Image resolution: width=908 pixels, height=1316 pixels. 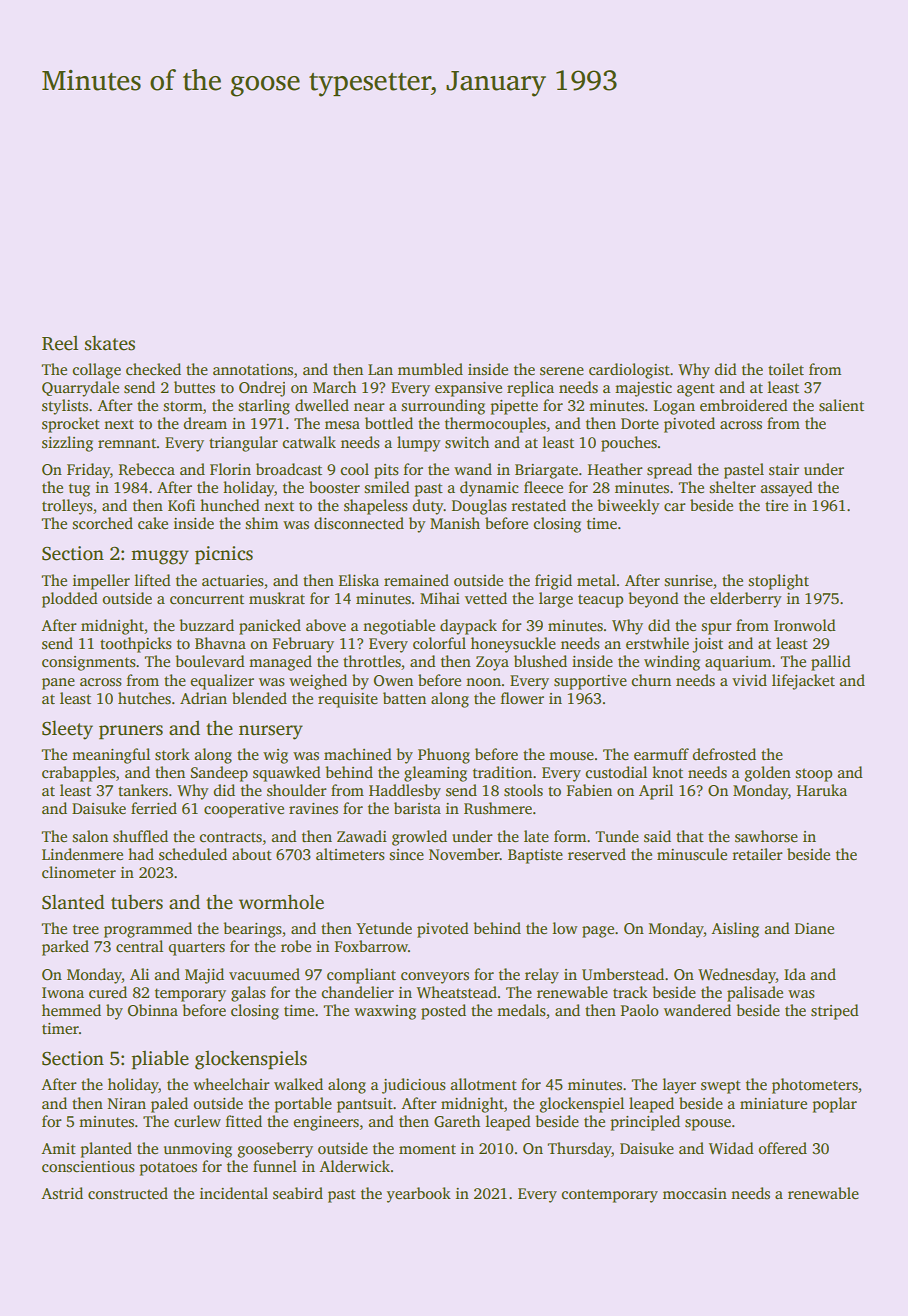 What do you see at coordinates (67, 730) in the screenshot?
I see `Sleety` at bounding box center [67, 730].
